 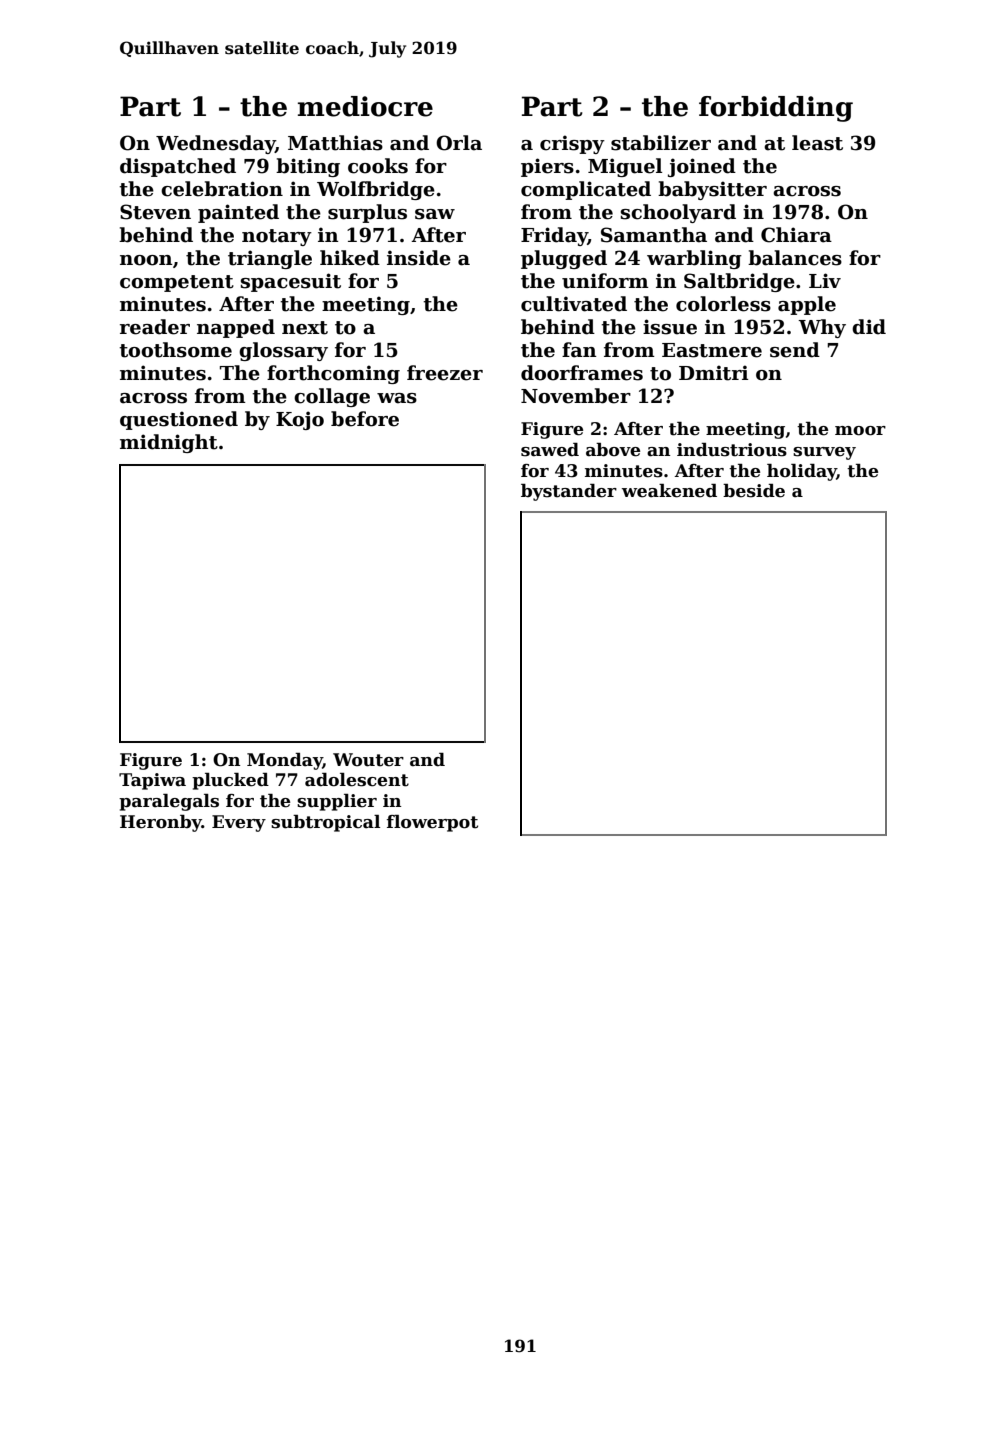 What do you see at coordinates (419, 258) in the screenshot?
I see `inside` at bounding box center [419, 258].
